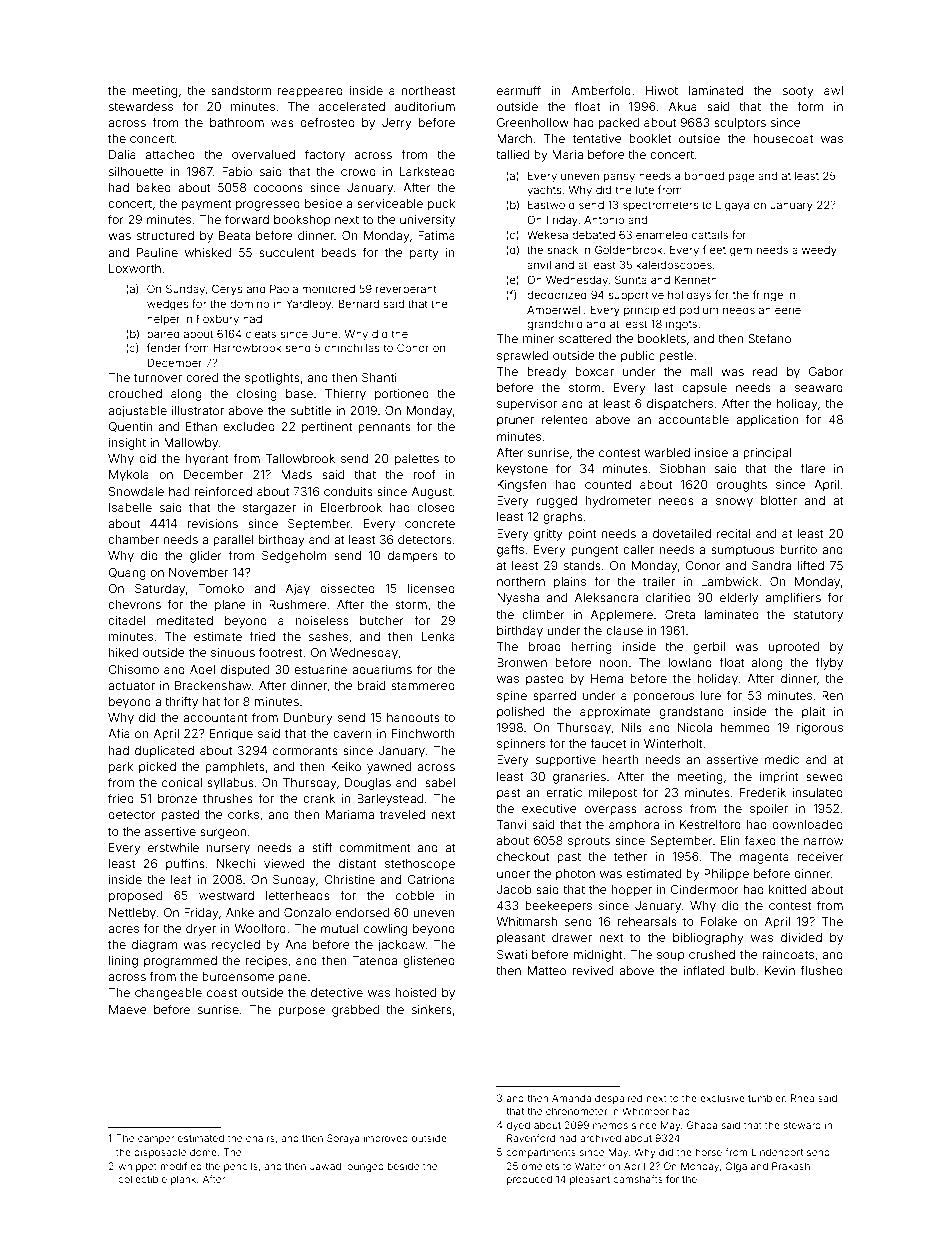 The width and height of the image is (952, 1233). What do you see at coordinates (791, 1166) in the image?
I see `Prakash` at bounding box center [791, 1166].
